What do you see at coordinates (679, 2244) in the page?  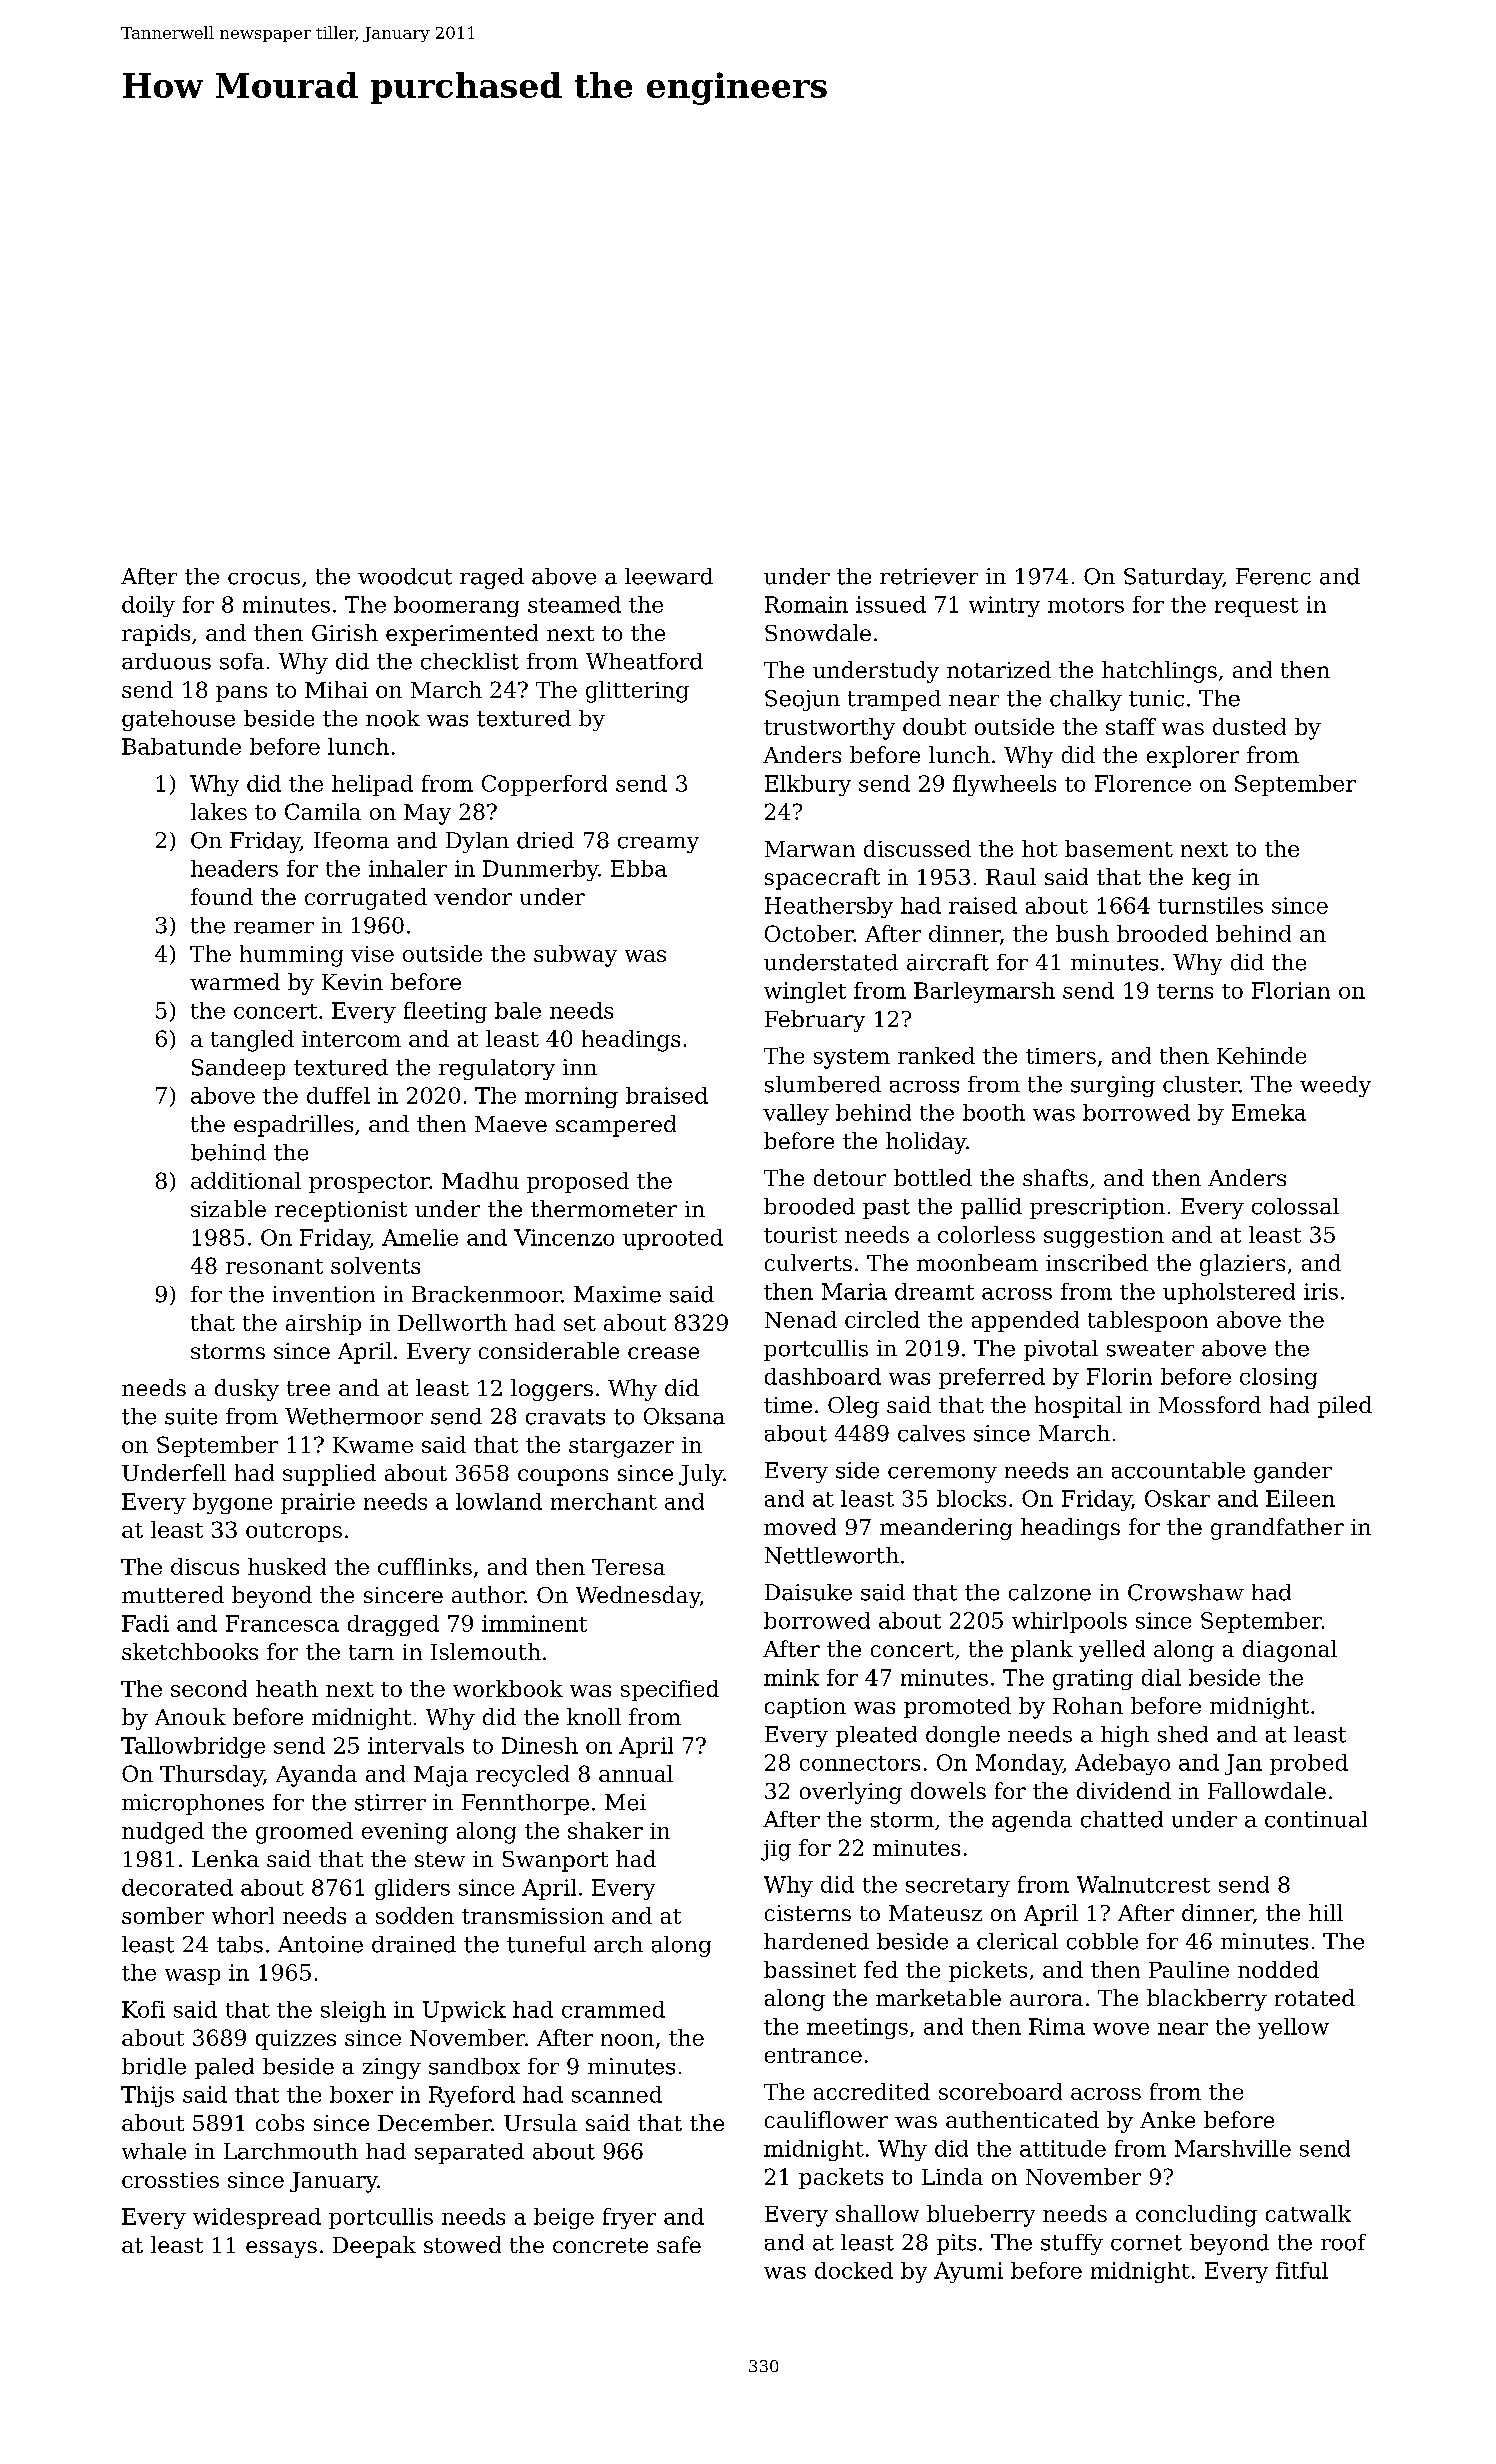 I see `safe` at bounding box center [679, 2244].
